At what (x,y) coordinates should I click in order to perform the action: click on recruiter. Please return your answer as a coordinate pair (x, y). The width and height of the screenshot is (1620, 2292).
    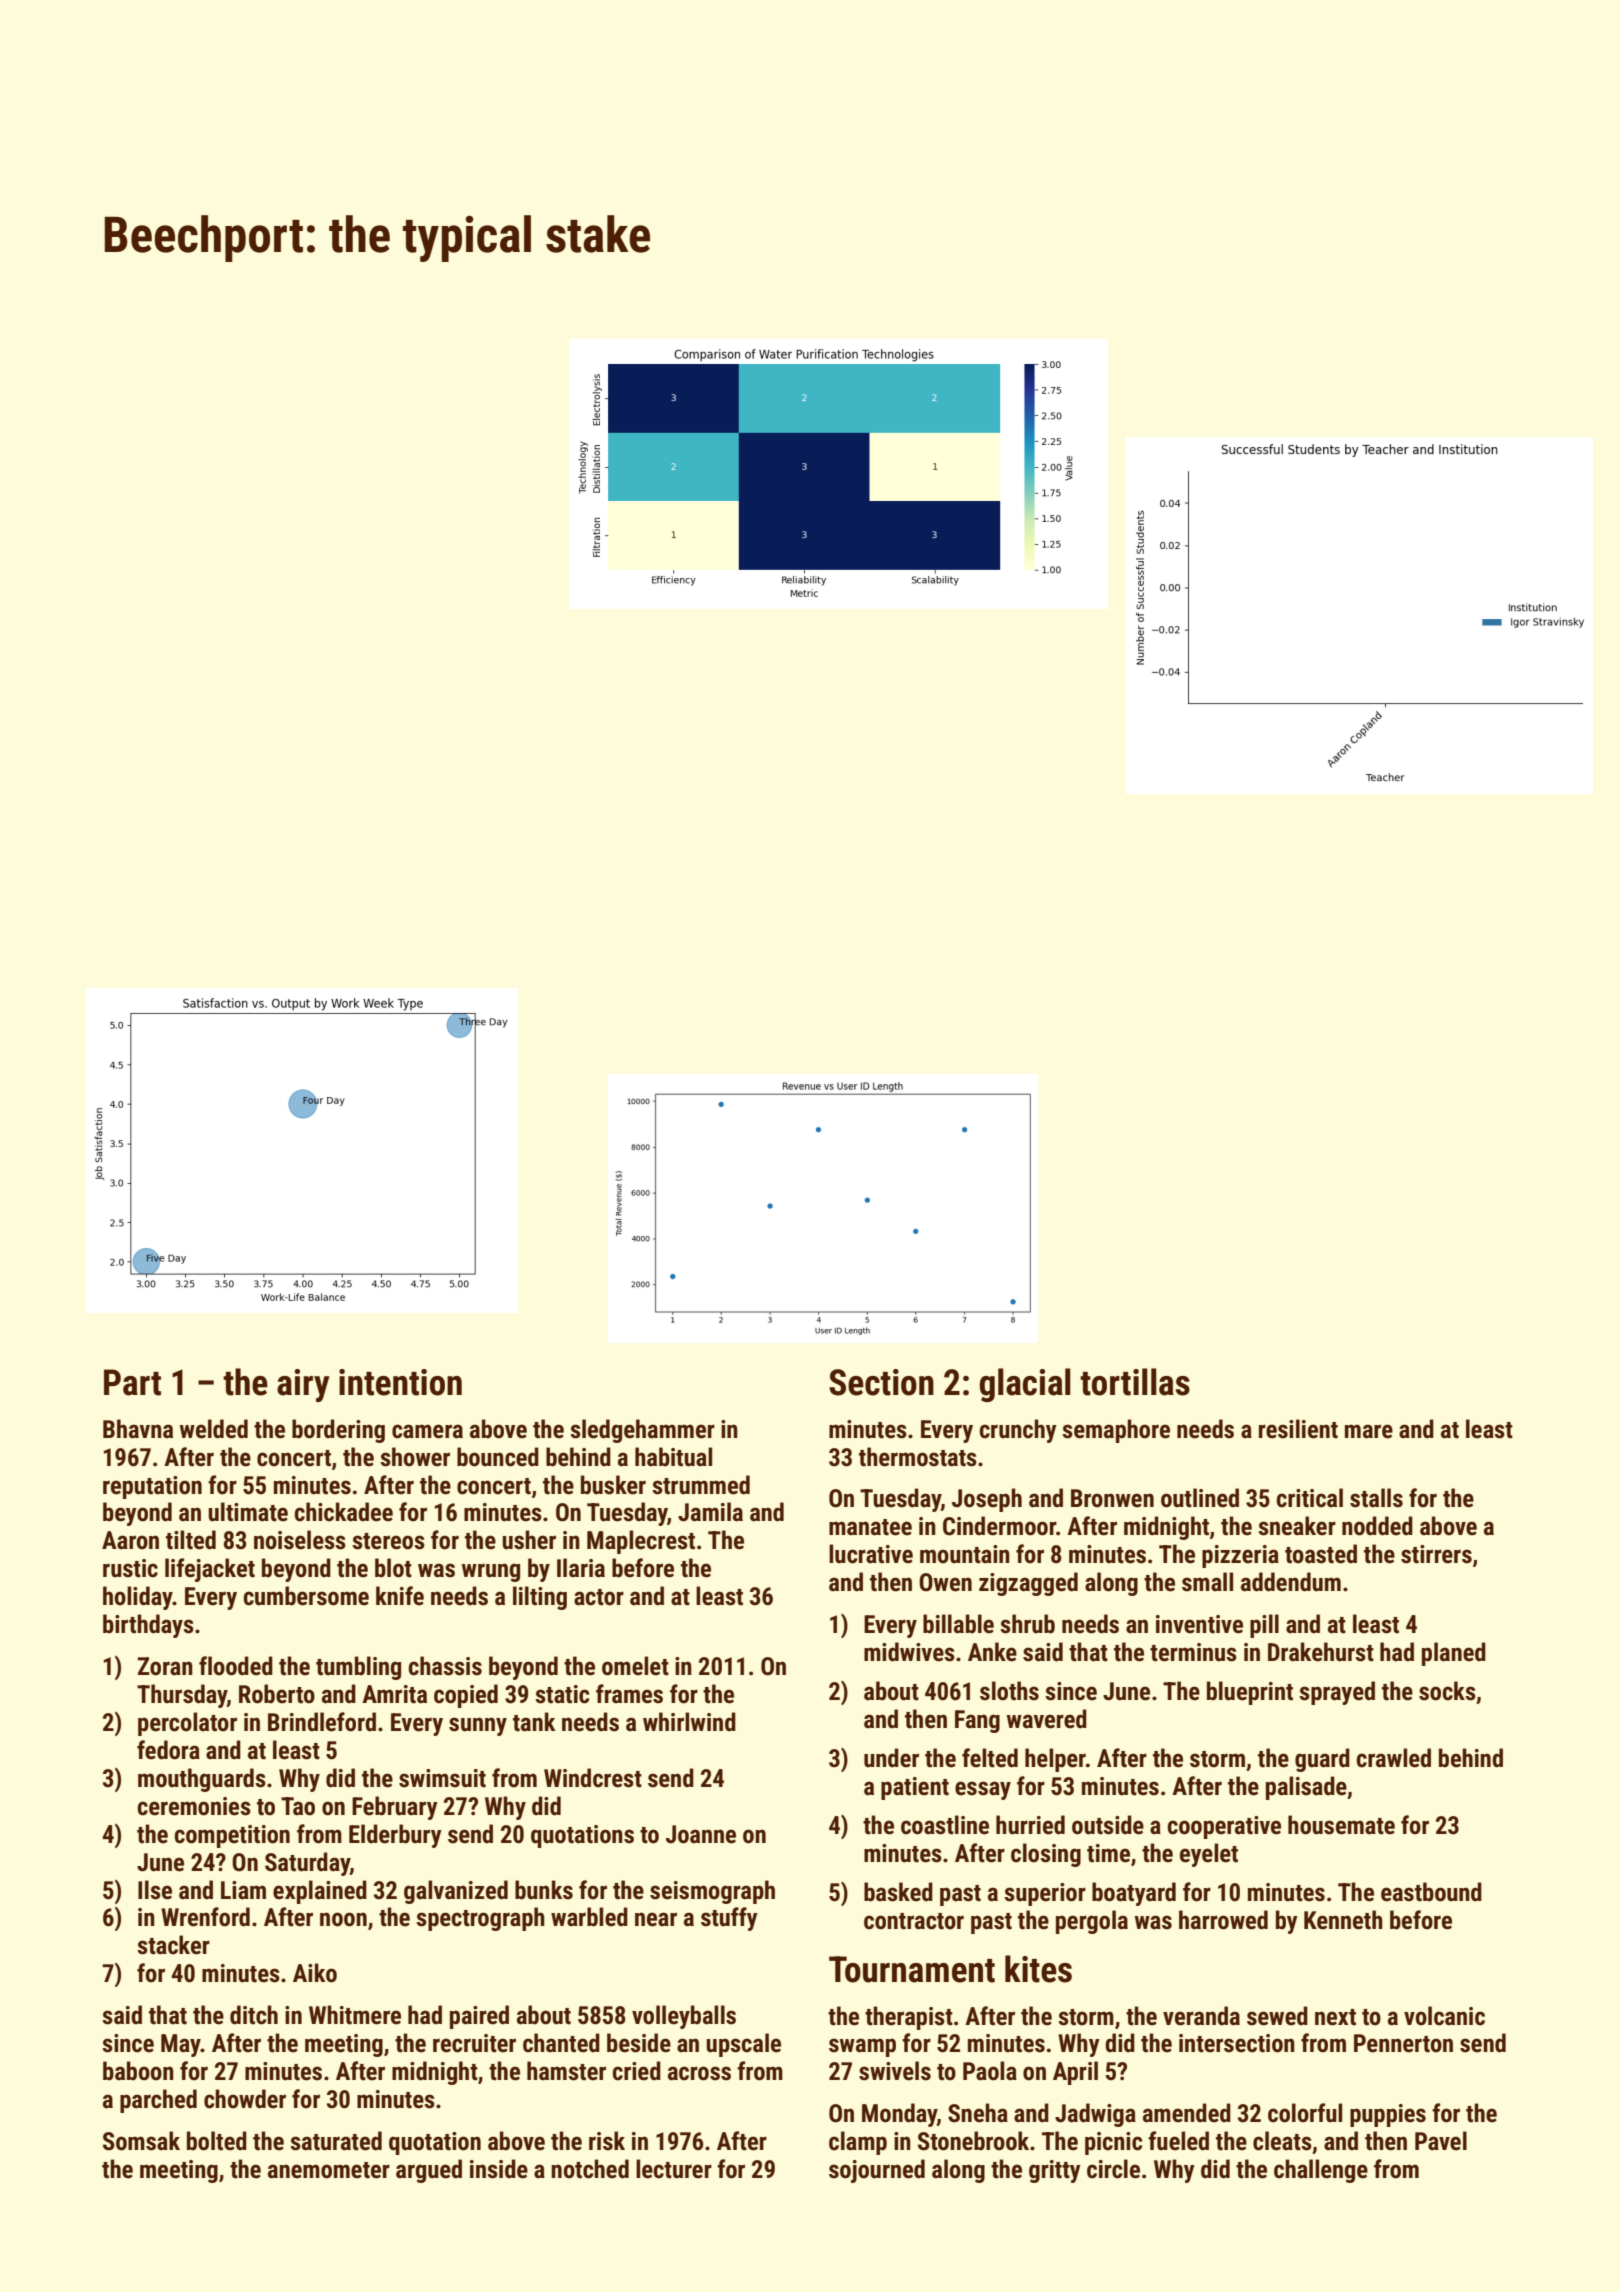
    Looking at the image, I should click on (474, 2043).
